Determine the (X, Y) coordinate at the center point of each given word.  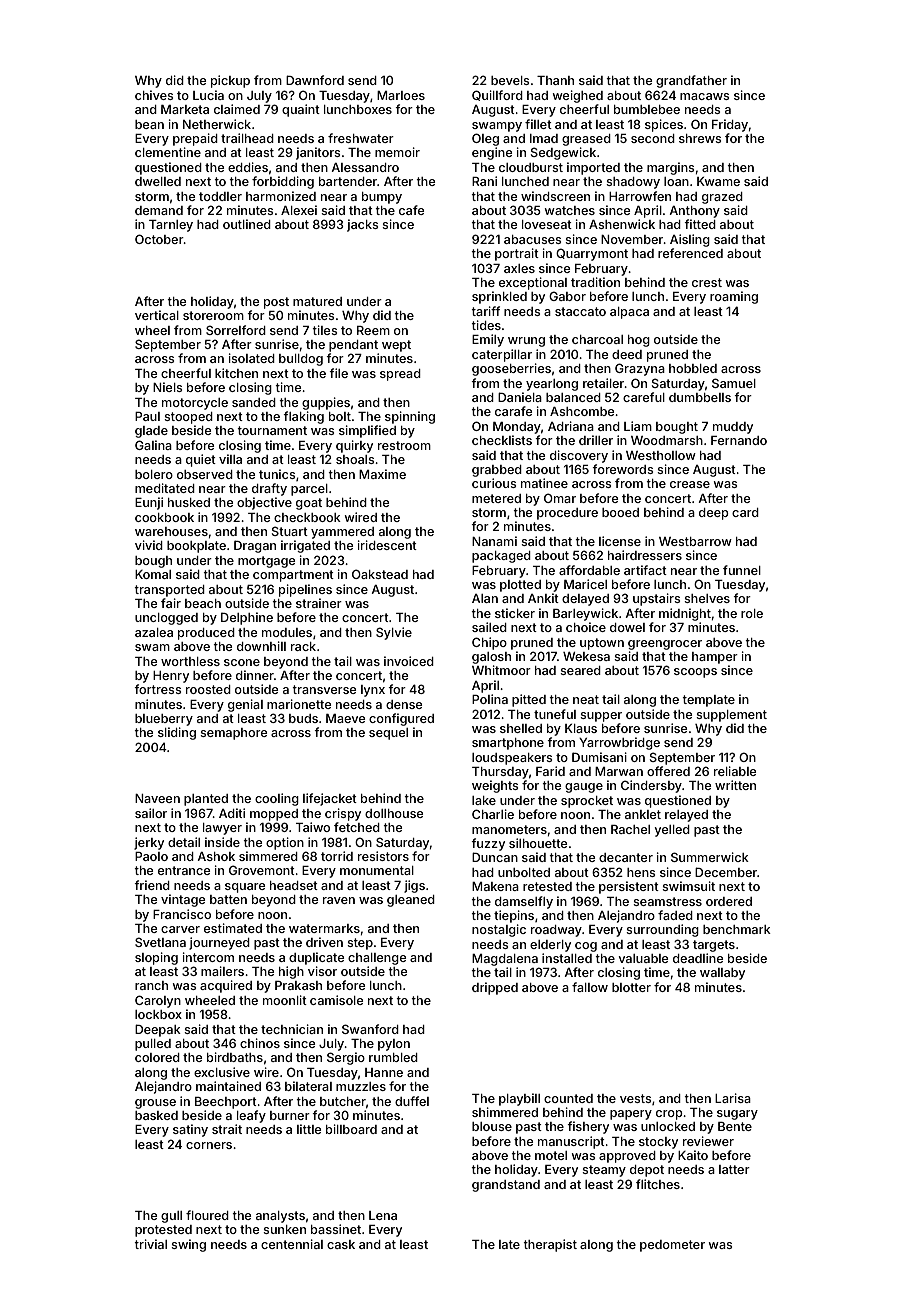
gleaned (411, 901)
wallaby (722, 974)
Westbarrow (695, 541)
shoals (355, 459)
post (276, 303)
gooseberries (511, 369)
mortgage (266, 562)
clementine (168, 152)
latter (734, 1169)
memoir (397, 152)
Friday (730, 125)
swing (188, 1245)
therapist (550, 1245)
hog (639, 341)
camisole (336, 1000)
